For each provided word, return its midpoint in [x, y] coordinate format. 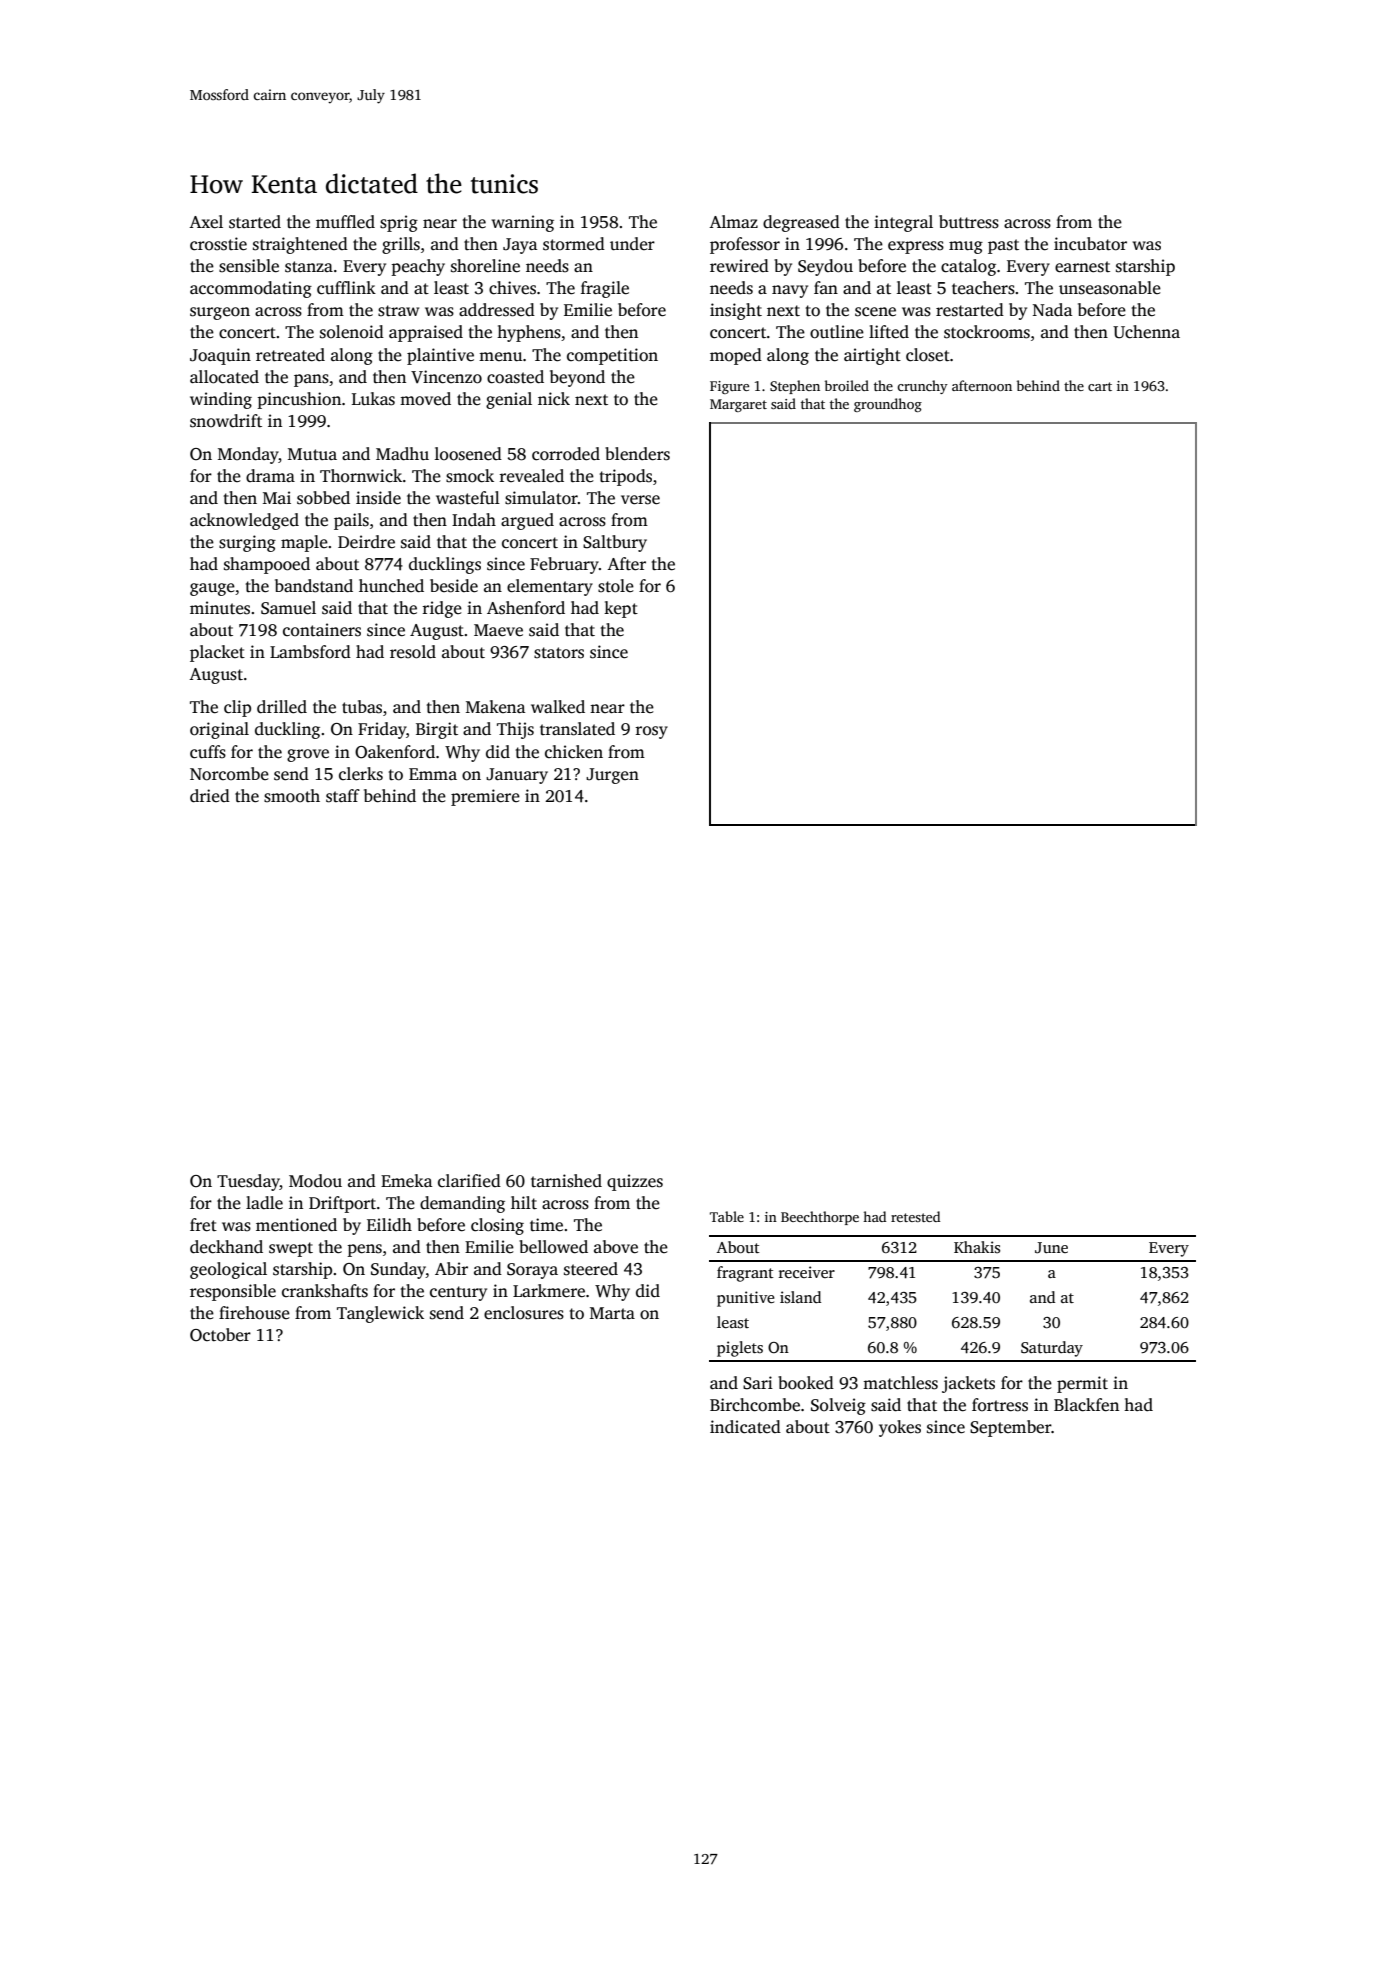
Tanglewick [380, 1314]
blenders [637, 454]
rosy [651, 732]
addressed [497, 310]
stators [559, 653]
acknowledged [244, 521]
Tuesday [248, 1182]
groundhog [888, 405]
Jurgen [612, 776]
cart [1100, 386]
